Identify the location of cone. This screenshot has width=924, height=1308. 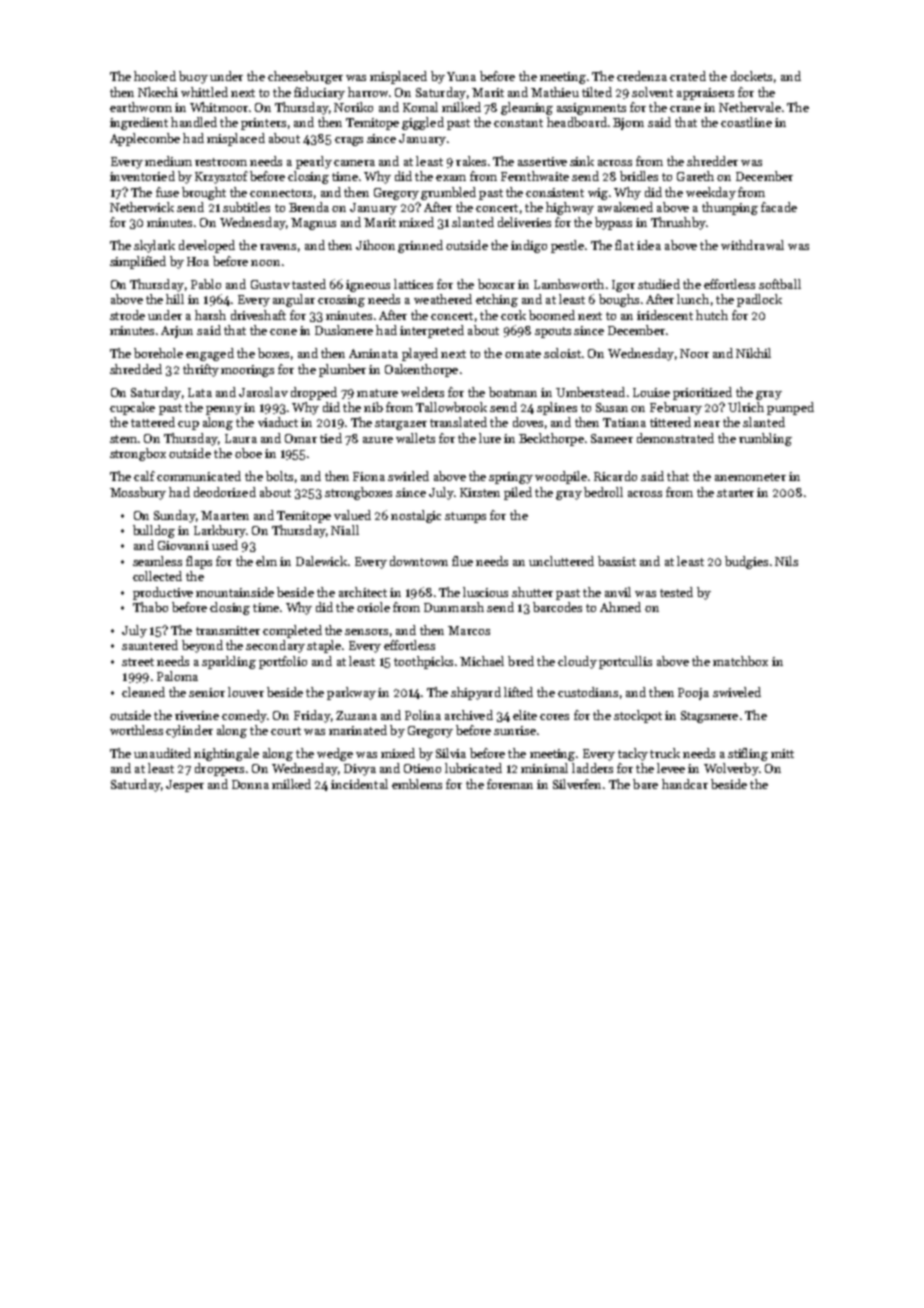
(283, 332).
